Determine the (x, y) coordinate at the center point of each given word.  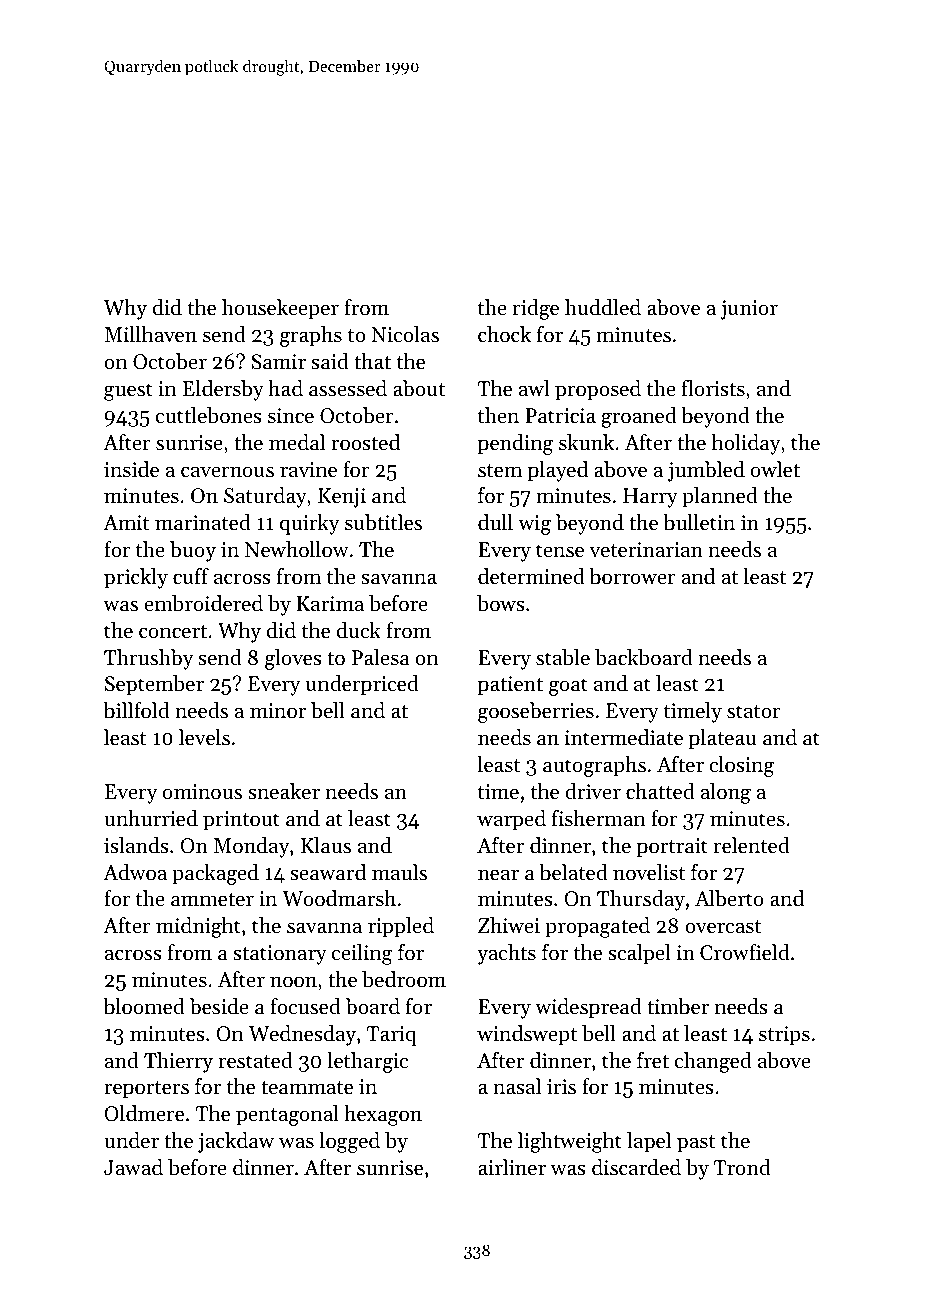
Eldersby (223, 390)
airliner (512, 1167)
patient (510, 686)
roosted (365, 442)
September (154, 685)
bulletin (699, 522)
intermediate (624, 737)
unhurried (151, 818)
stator (754, 712)
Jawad (133, 1167)
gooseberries (536, 712)
